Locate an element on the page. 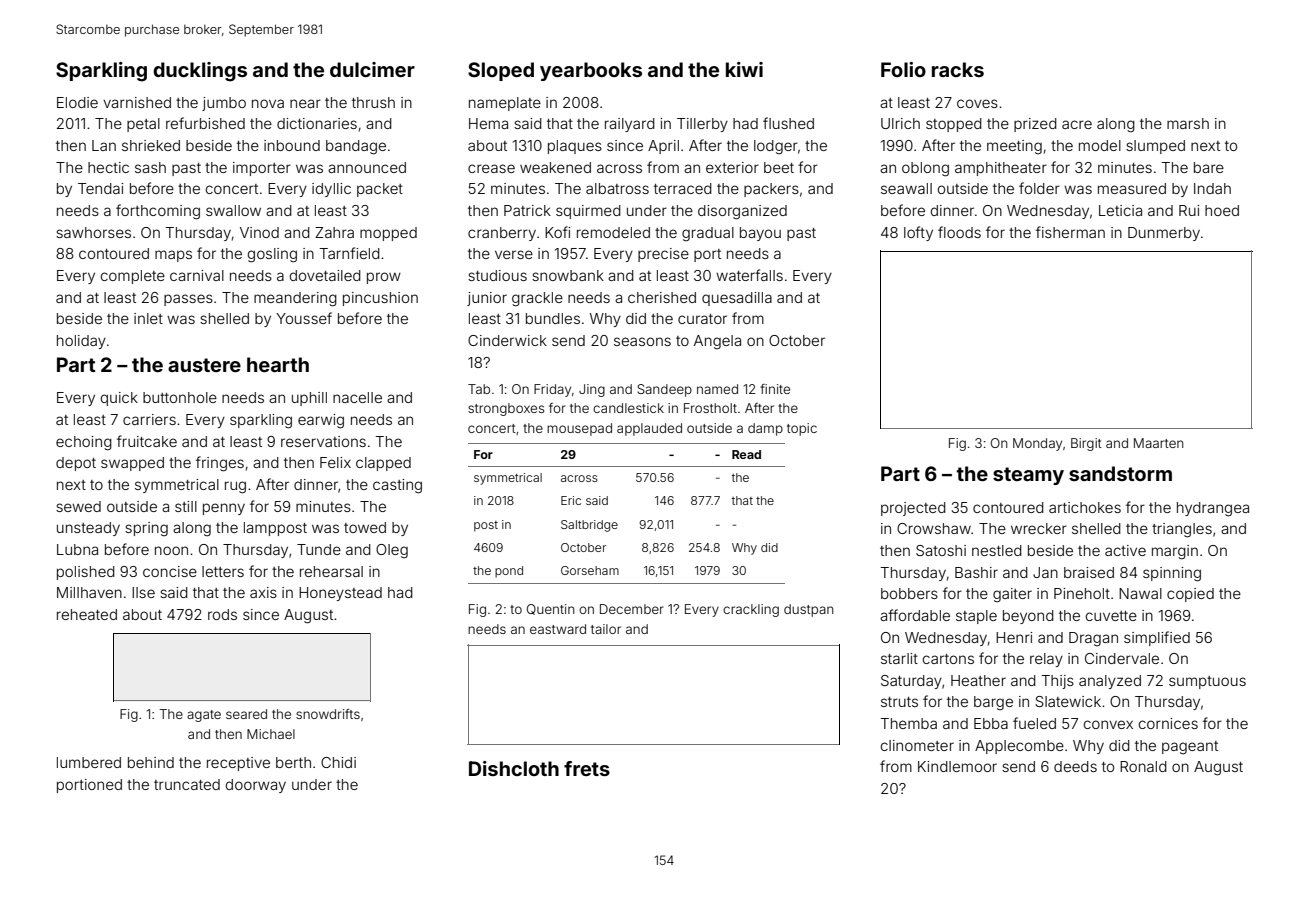 The width and height of the document is (1308, 924). bandage is located at coordinates (356, 147).
